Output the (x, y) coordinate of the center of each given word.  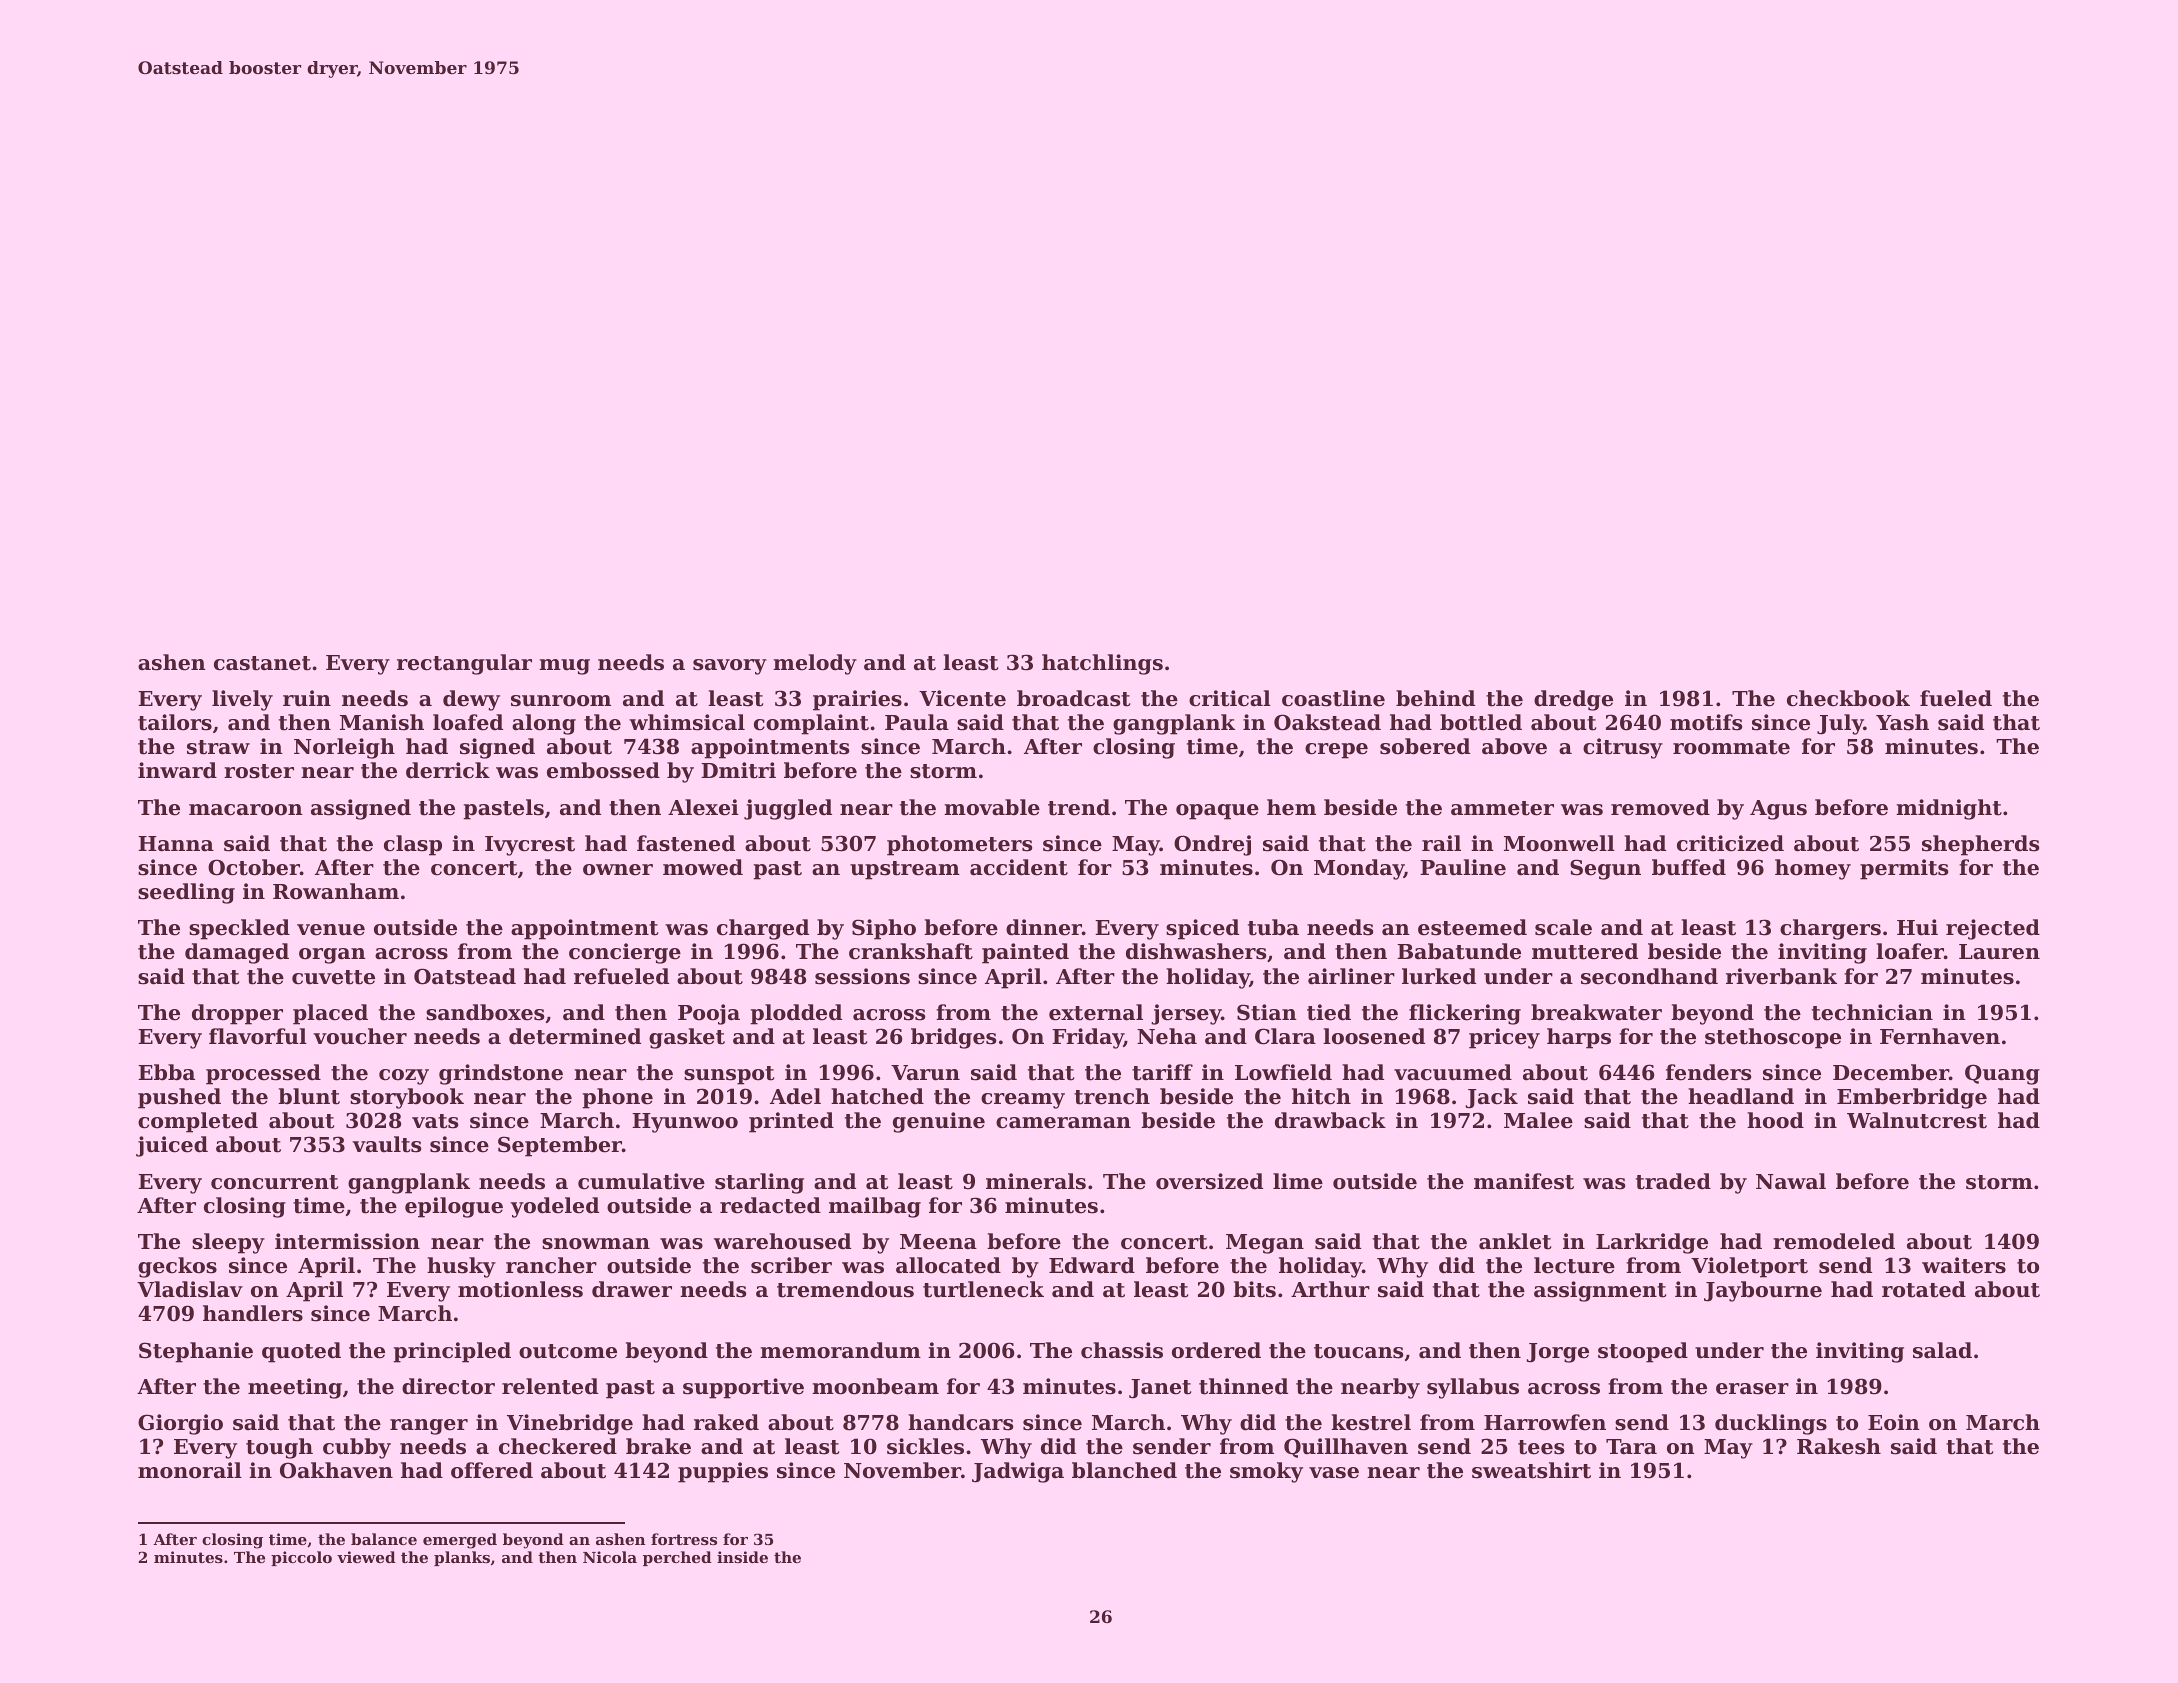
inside (742, 1557)
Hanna (176, 844)
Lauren (1999, 952)
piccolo (301, 1558)
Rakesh (1839, 1446)
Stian (1267, 1012)
